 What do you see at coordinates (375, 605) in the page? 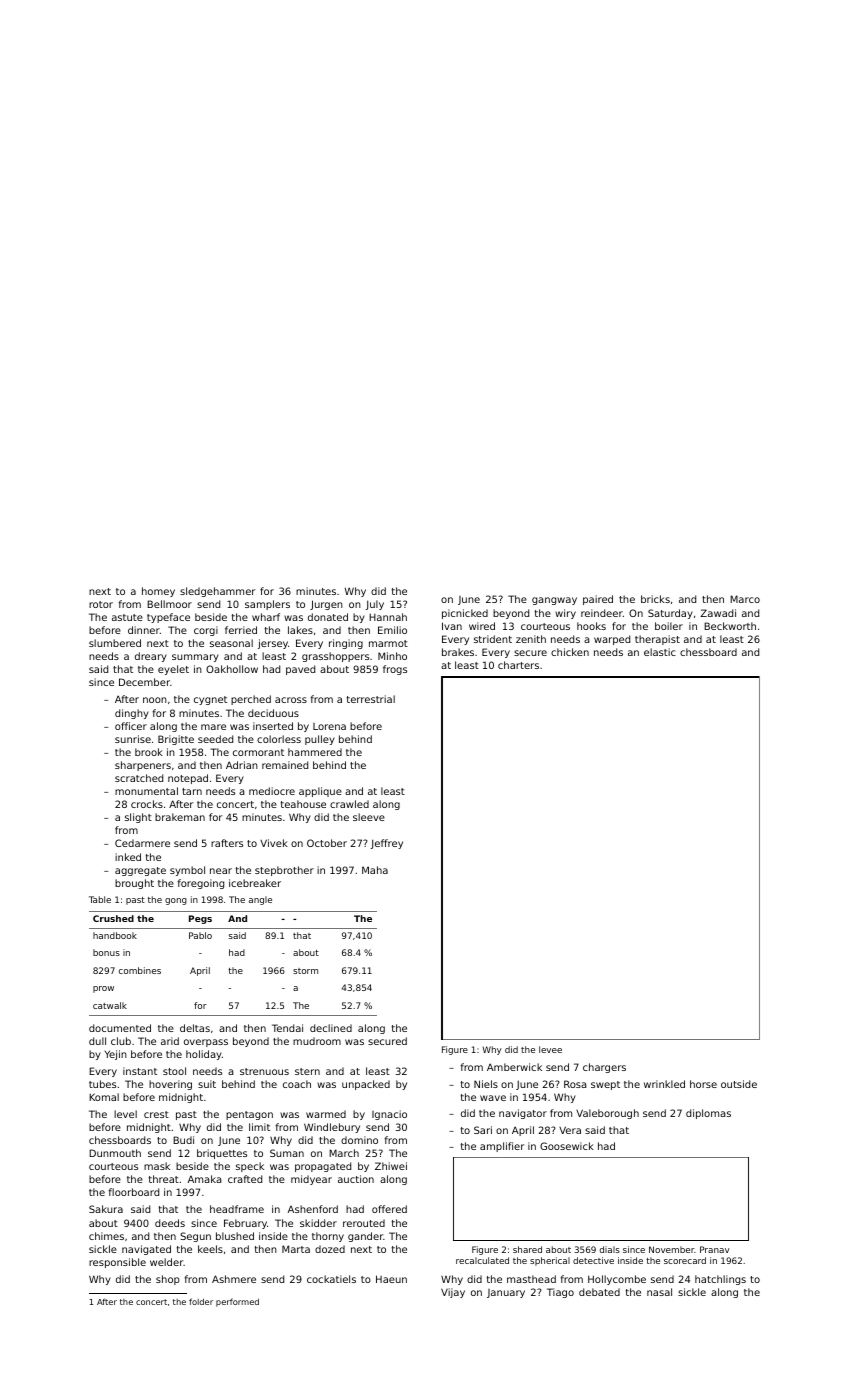
I see `July` at bounding box center [375, 605].
